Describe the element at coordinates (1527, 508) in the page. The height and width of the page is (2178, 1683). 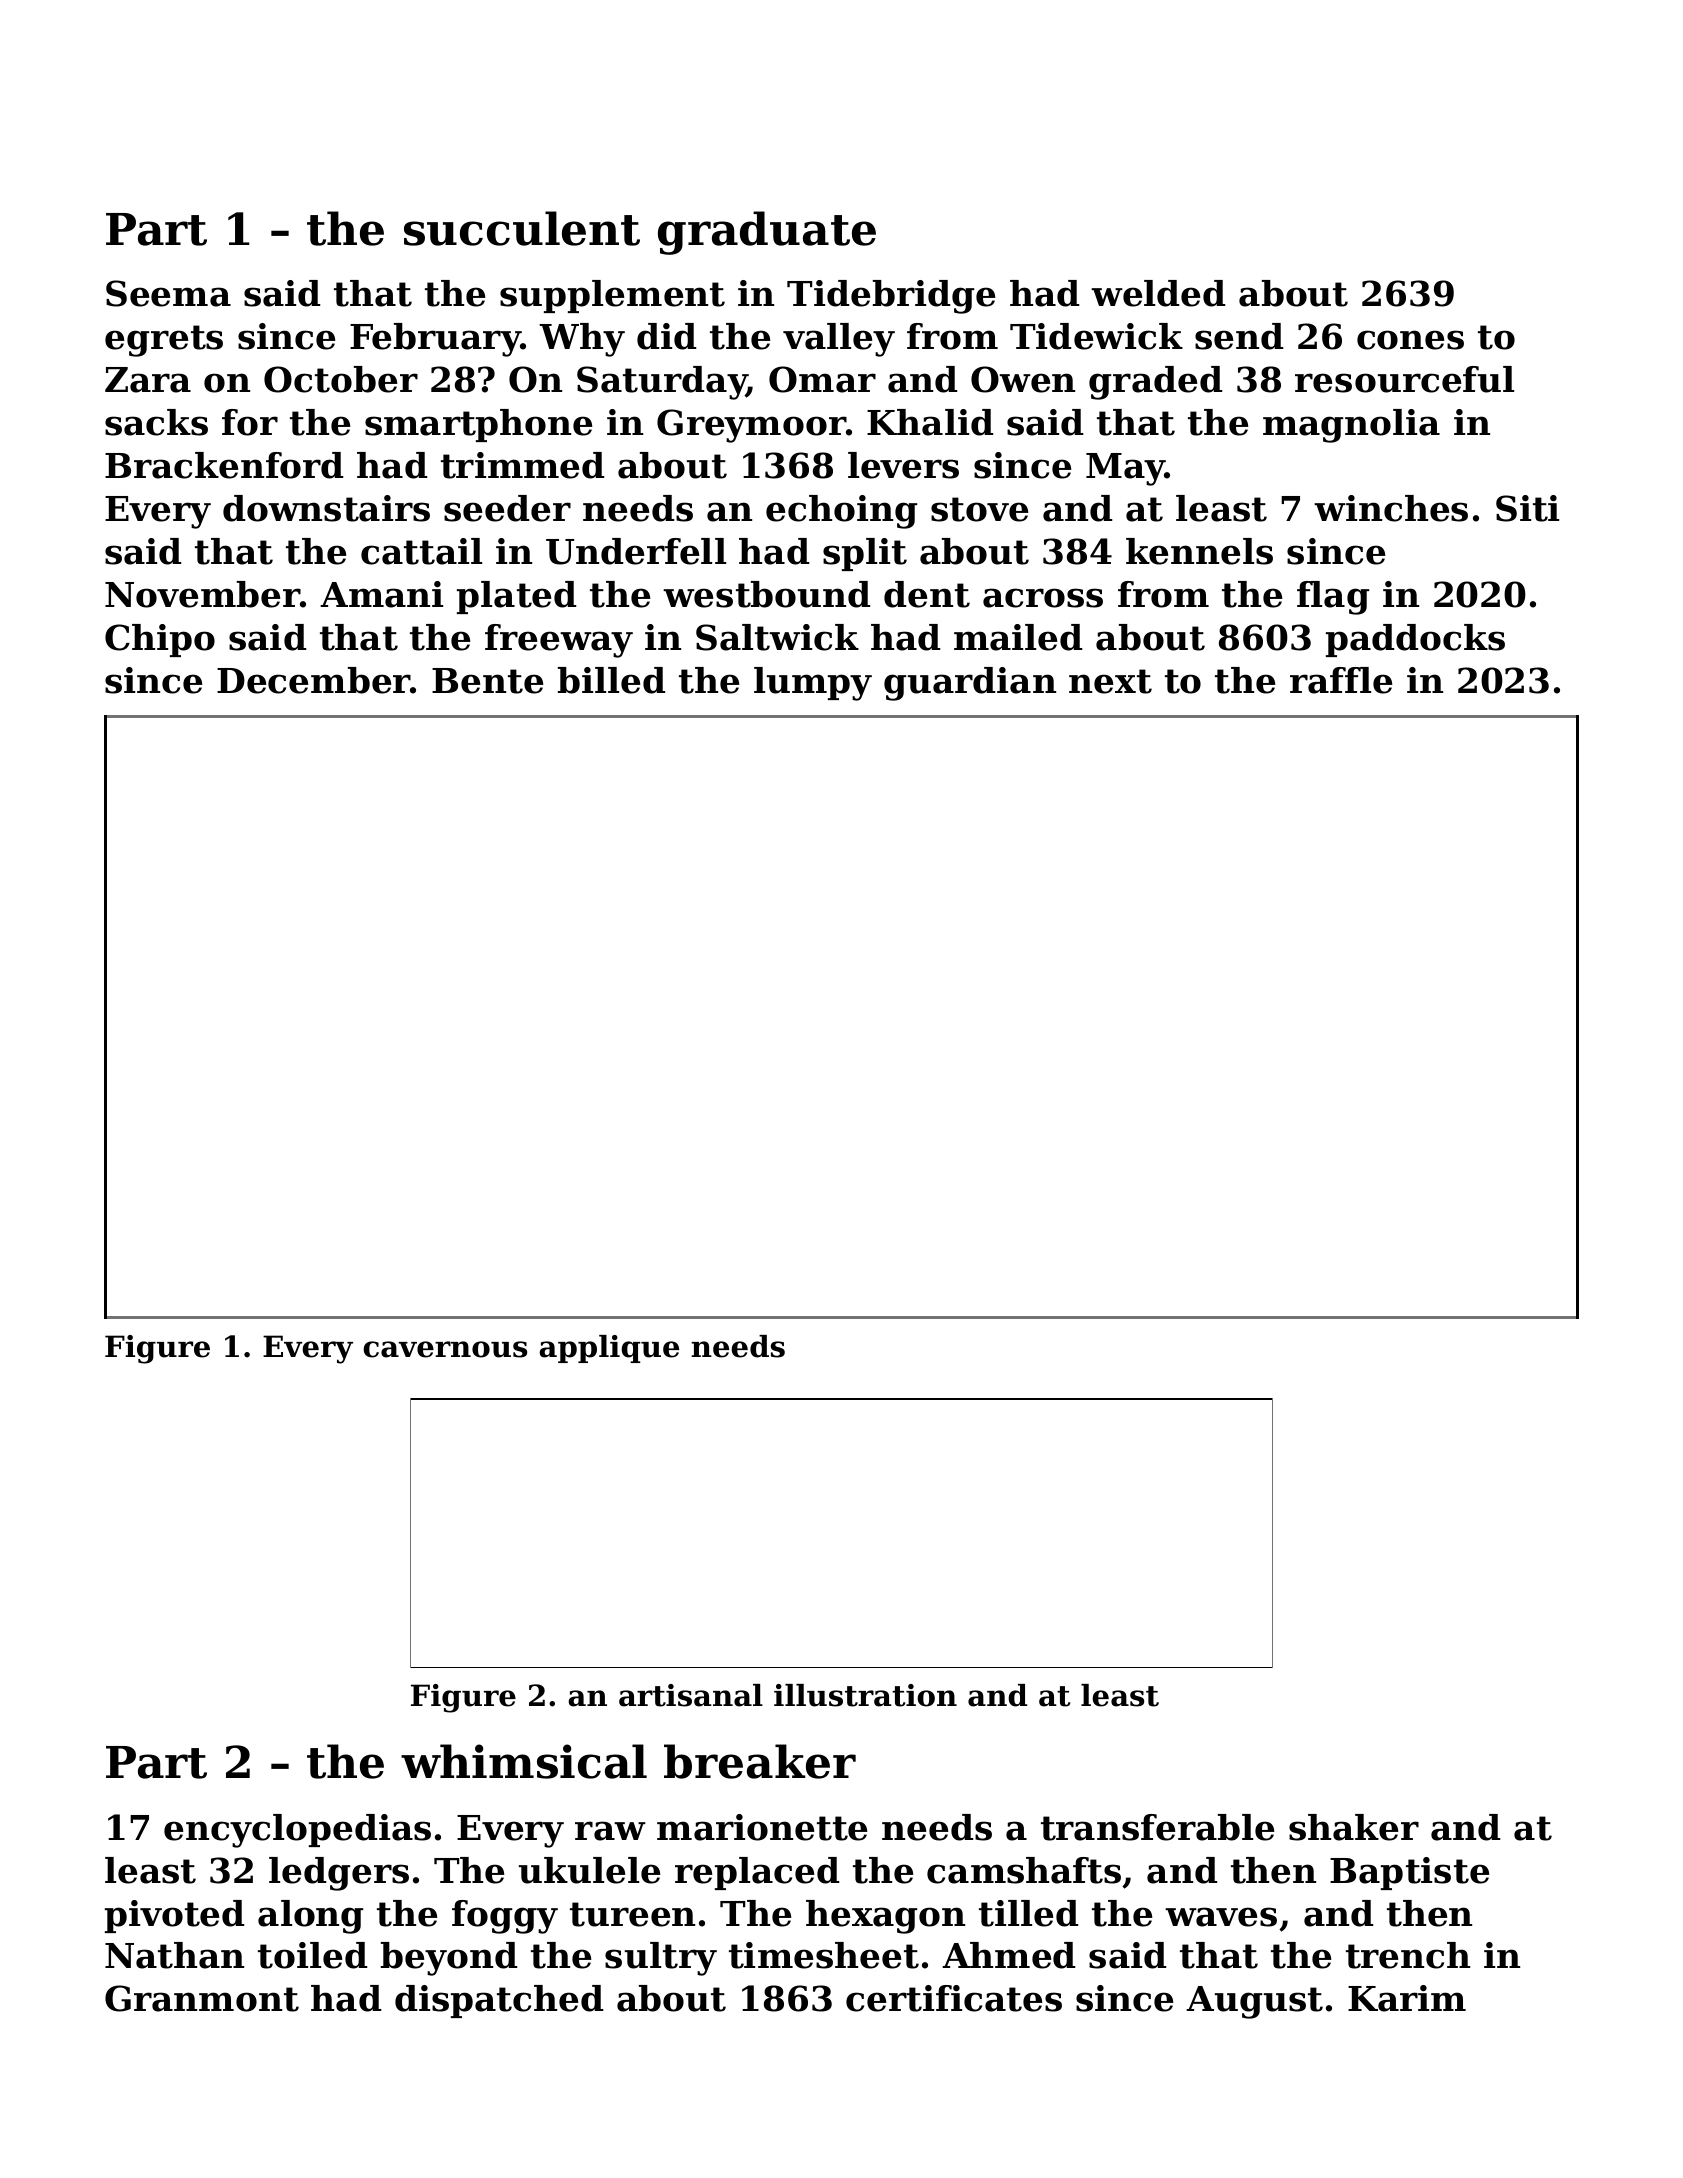
I see `Siti` at that location.
